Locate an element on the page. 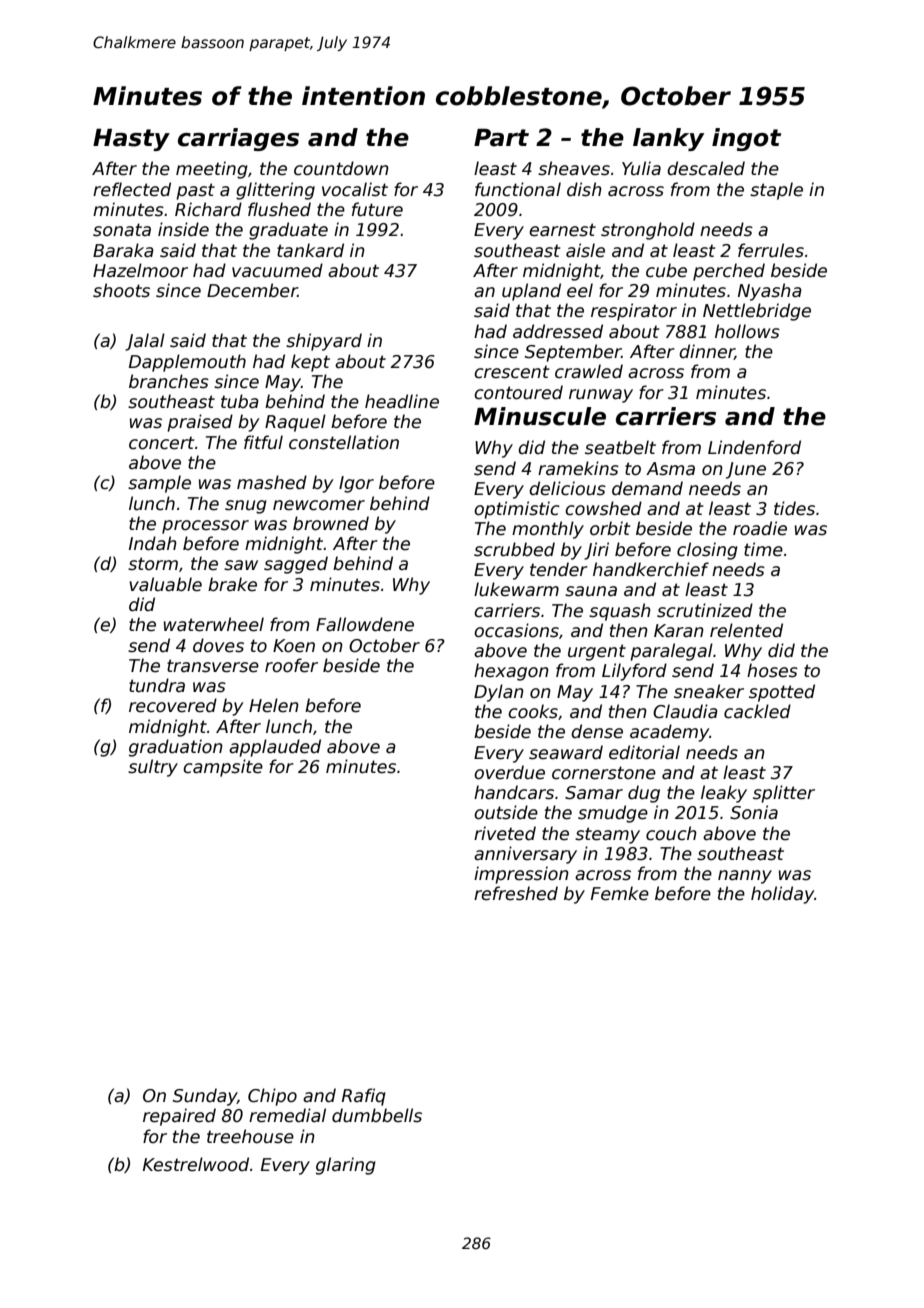 The height and width of the document is (1308, 924). holiday is located at coordinates (782, 895).
